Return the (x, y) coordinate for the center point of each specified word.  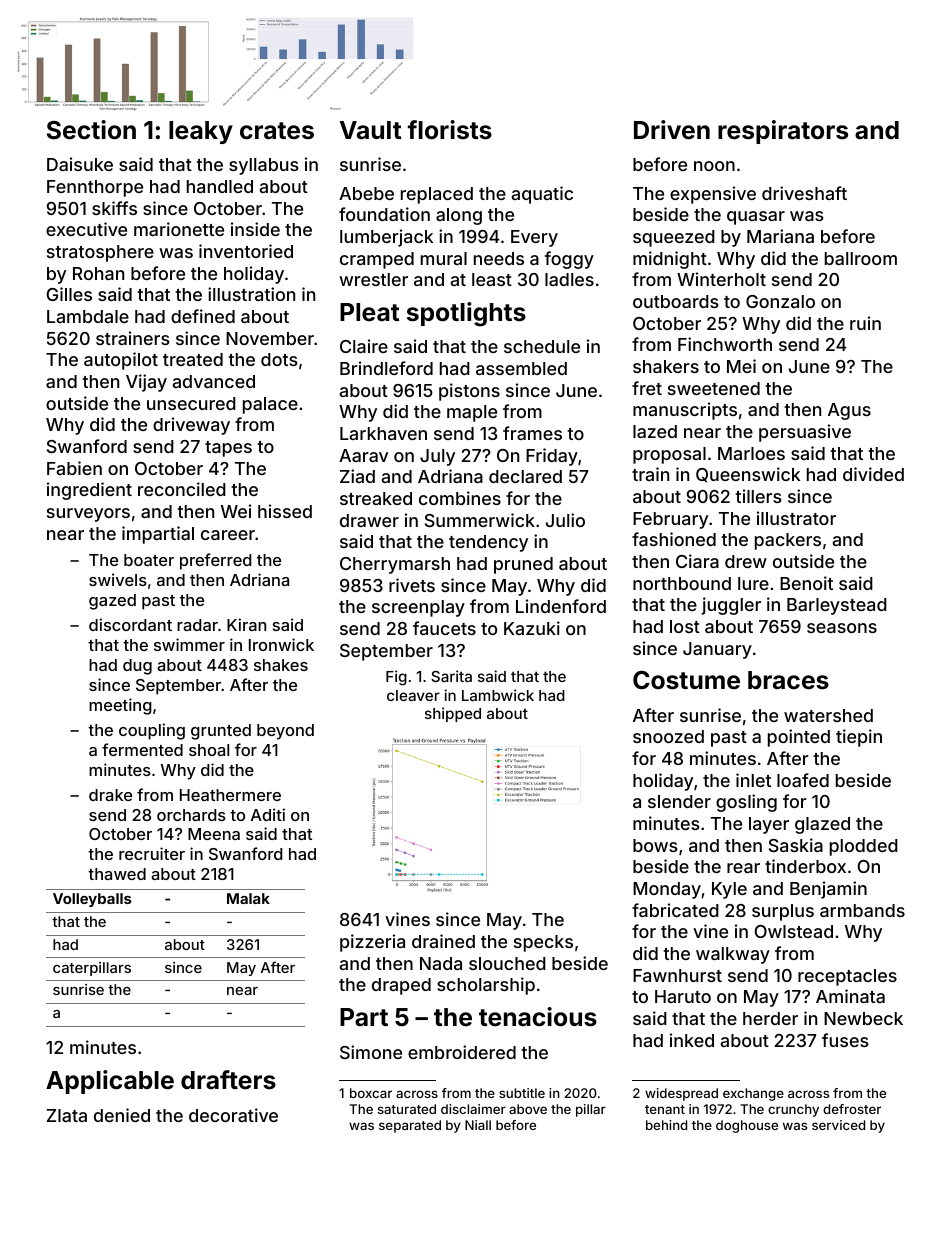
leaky (201, 132)
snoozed (668, 736)
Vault (371, 130)
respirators (783, 132)
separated (410, 1126)
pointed (799, 738)
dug (137, 667)
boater (149, 560)
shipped (453, 714)
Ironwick (281, 644)
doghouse (747, 1126)
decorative (233, 1115)
